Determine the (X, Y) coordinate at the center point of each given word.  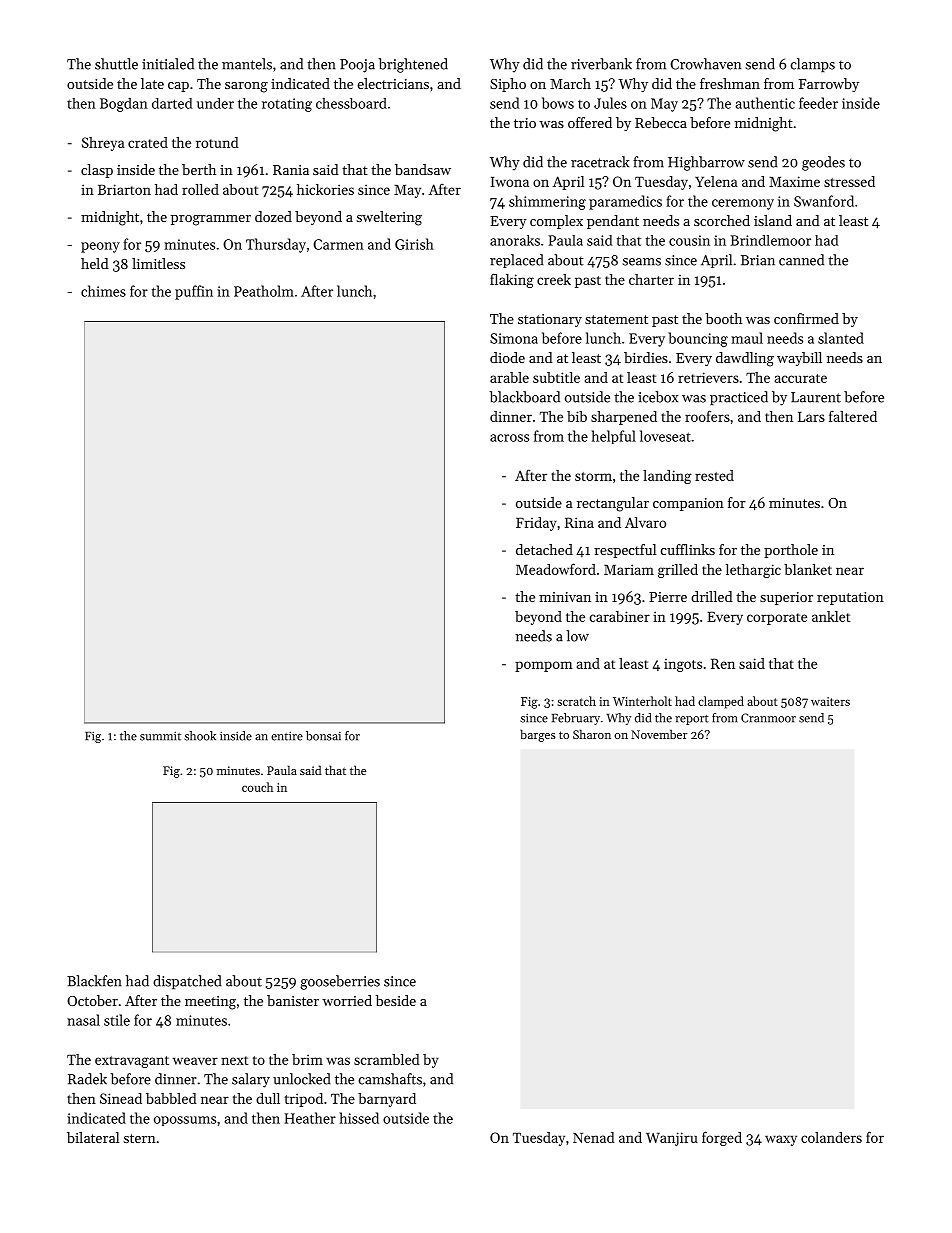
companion (688, 504)
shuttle (116, 64)
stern (140, 1138)
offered (590, 122)
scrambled (387, 1059)
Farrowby (829, 85)
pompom (544, 666)
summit (160, 736)
